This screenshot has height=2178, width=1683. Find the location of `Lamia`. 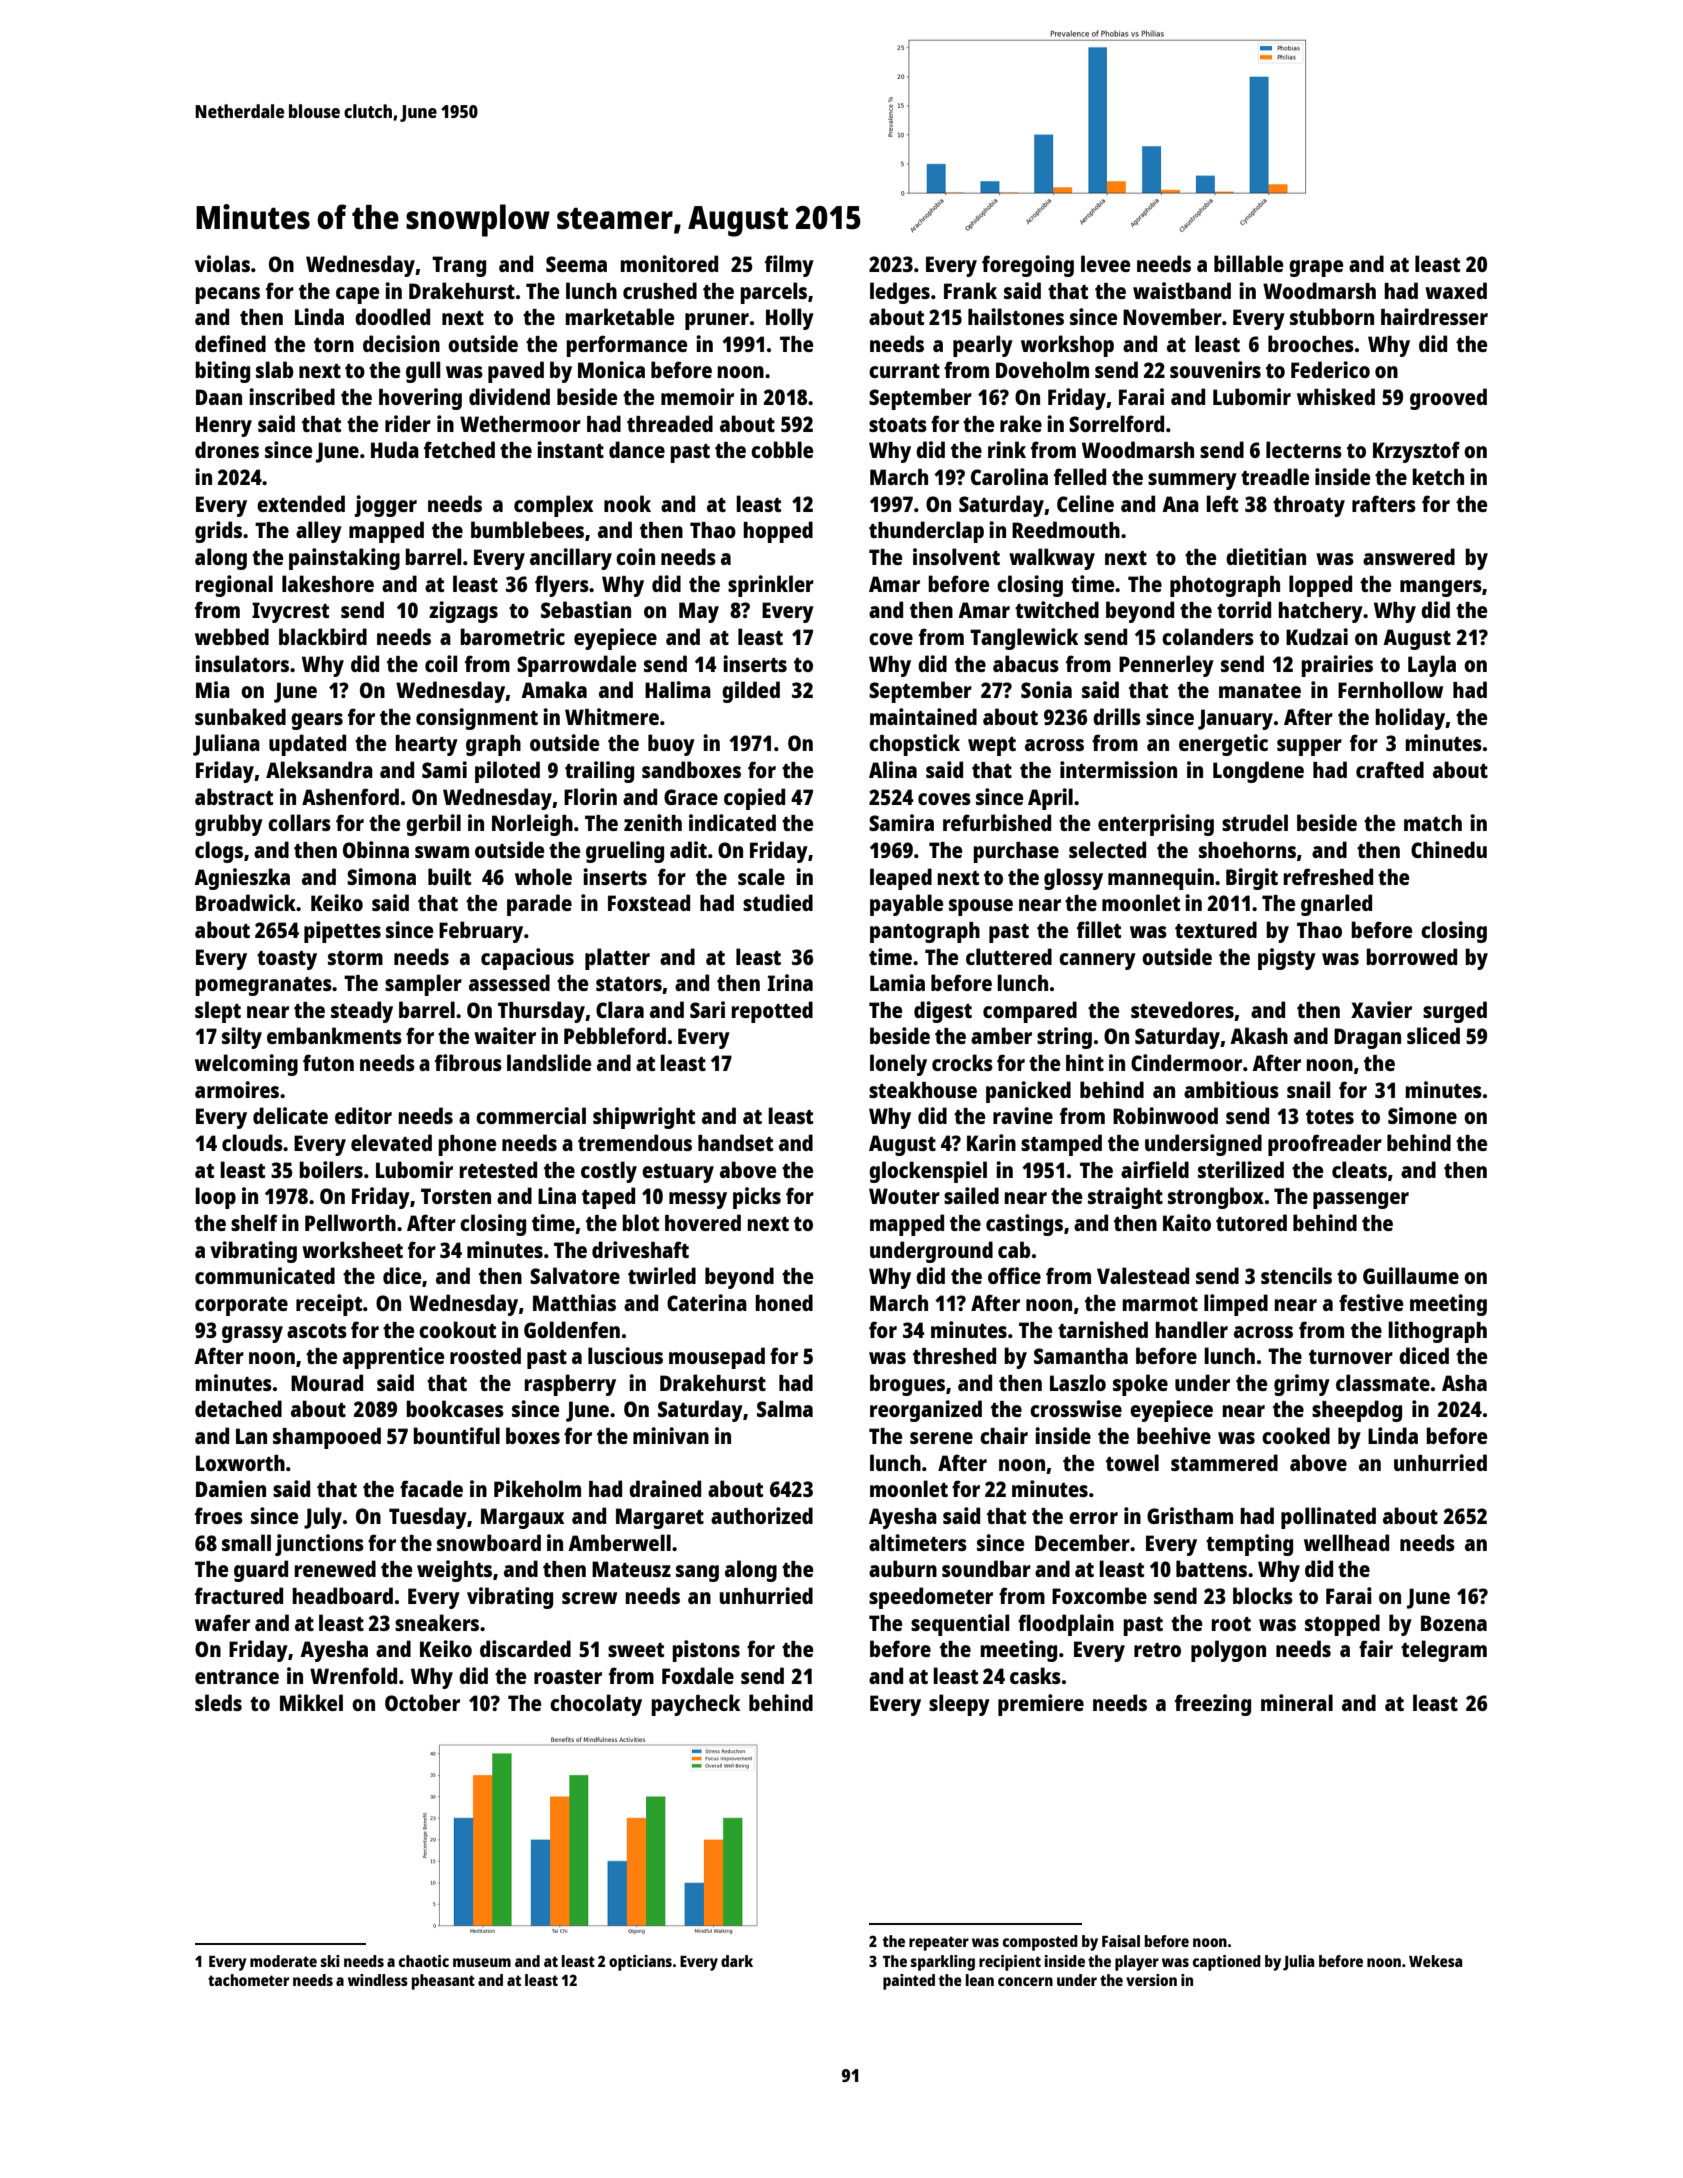

Lamia is located at coordinates (897, 982).
